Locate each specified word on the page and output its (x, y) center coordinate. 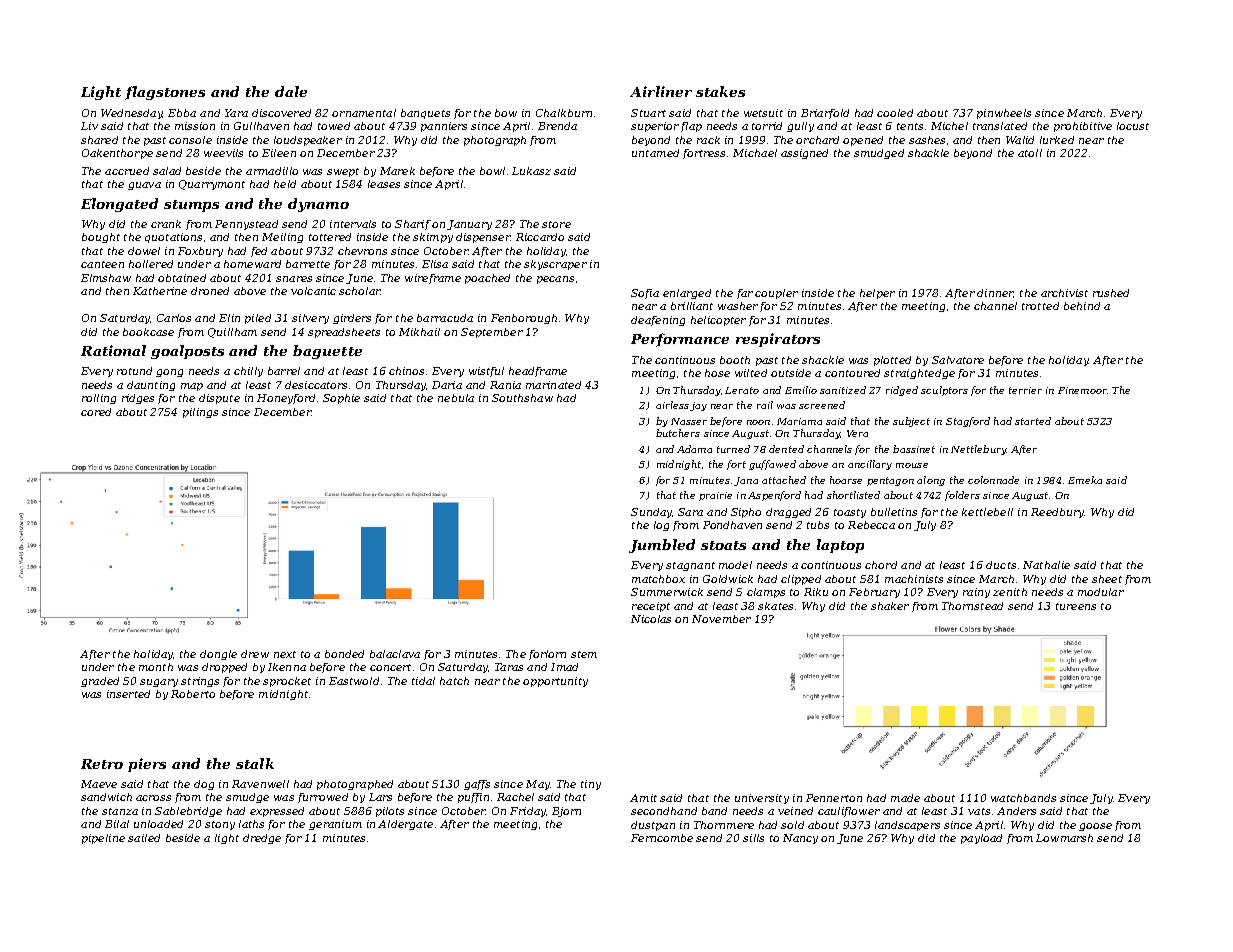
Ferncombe (662, 838)
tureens (1076, 606)
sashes (927, 140)
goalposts (187, 352)
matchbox (658, 579)
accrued (127, 171)
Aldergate (405, 825)
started (1033, 421)
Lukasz (531, 171)
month (156, 667)
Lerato (742, 390)
